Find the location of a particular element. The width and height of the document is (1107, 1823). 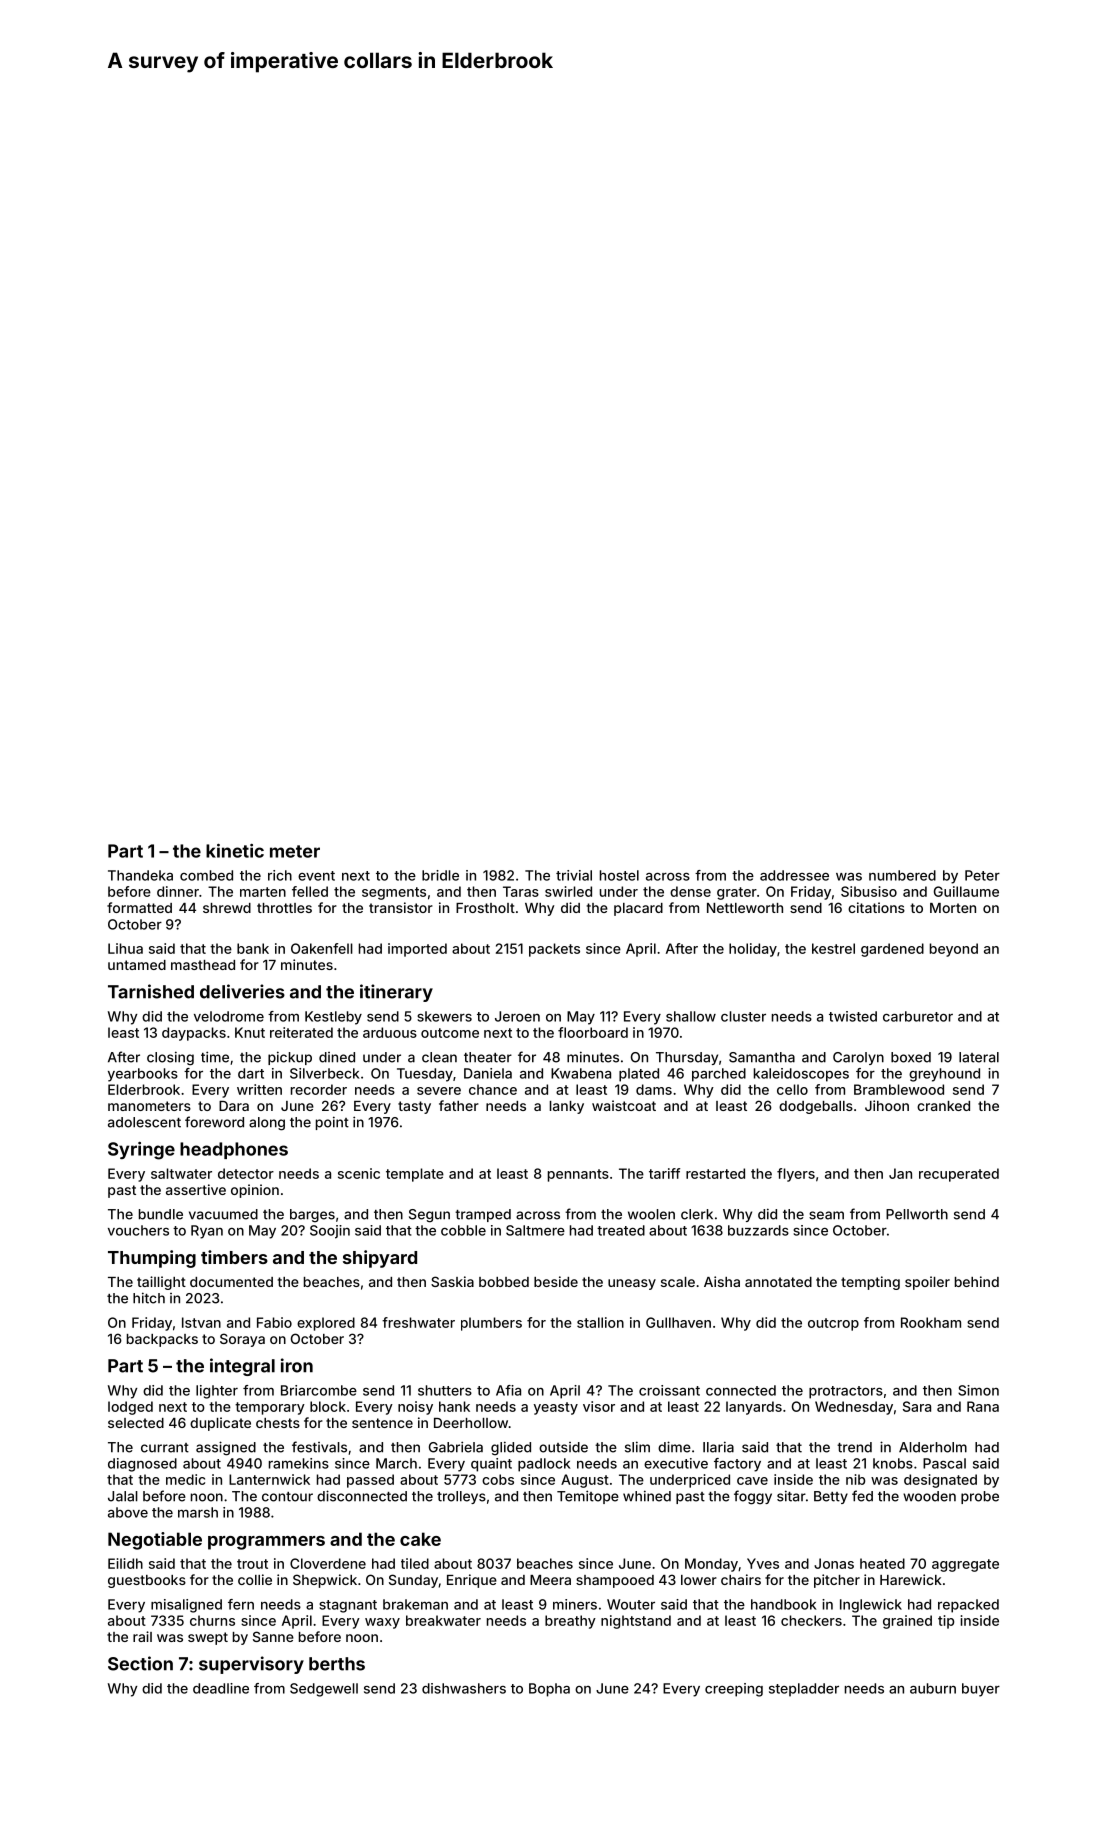

deadline is located at coordinates (221, 1688).
